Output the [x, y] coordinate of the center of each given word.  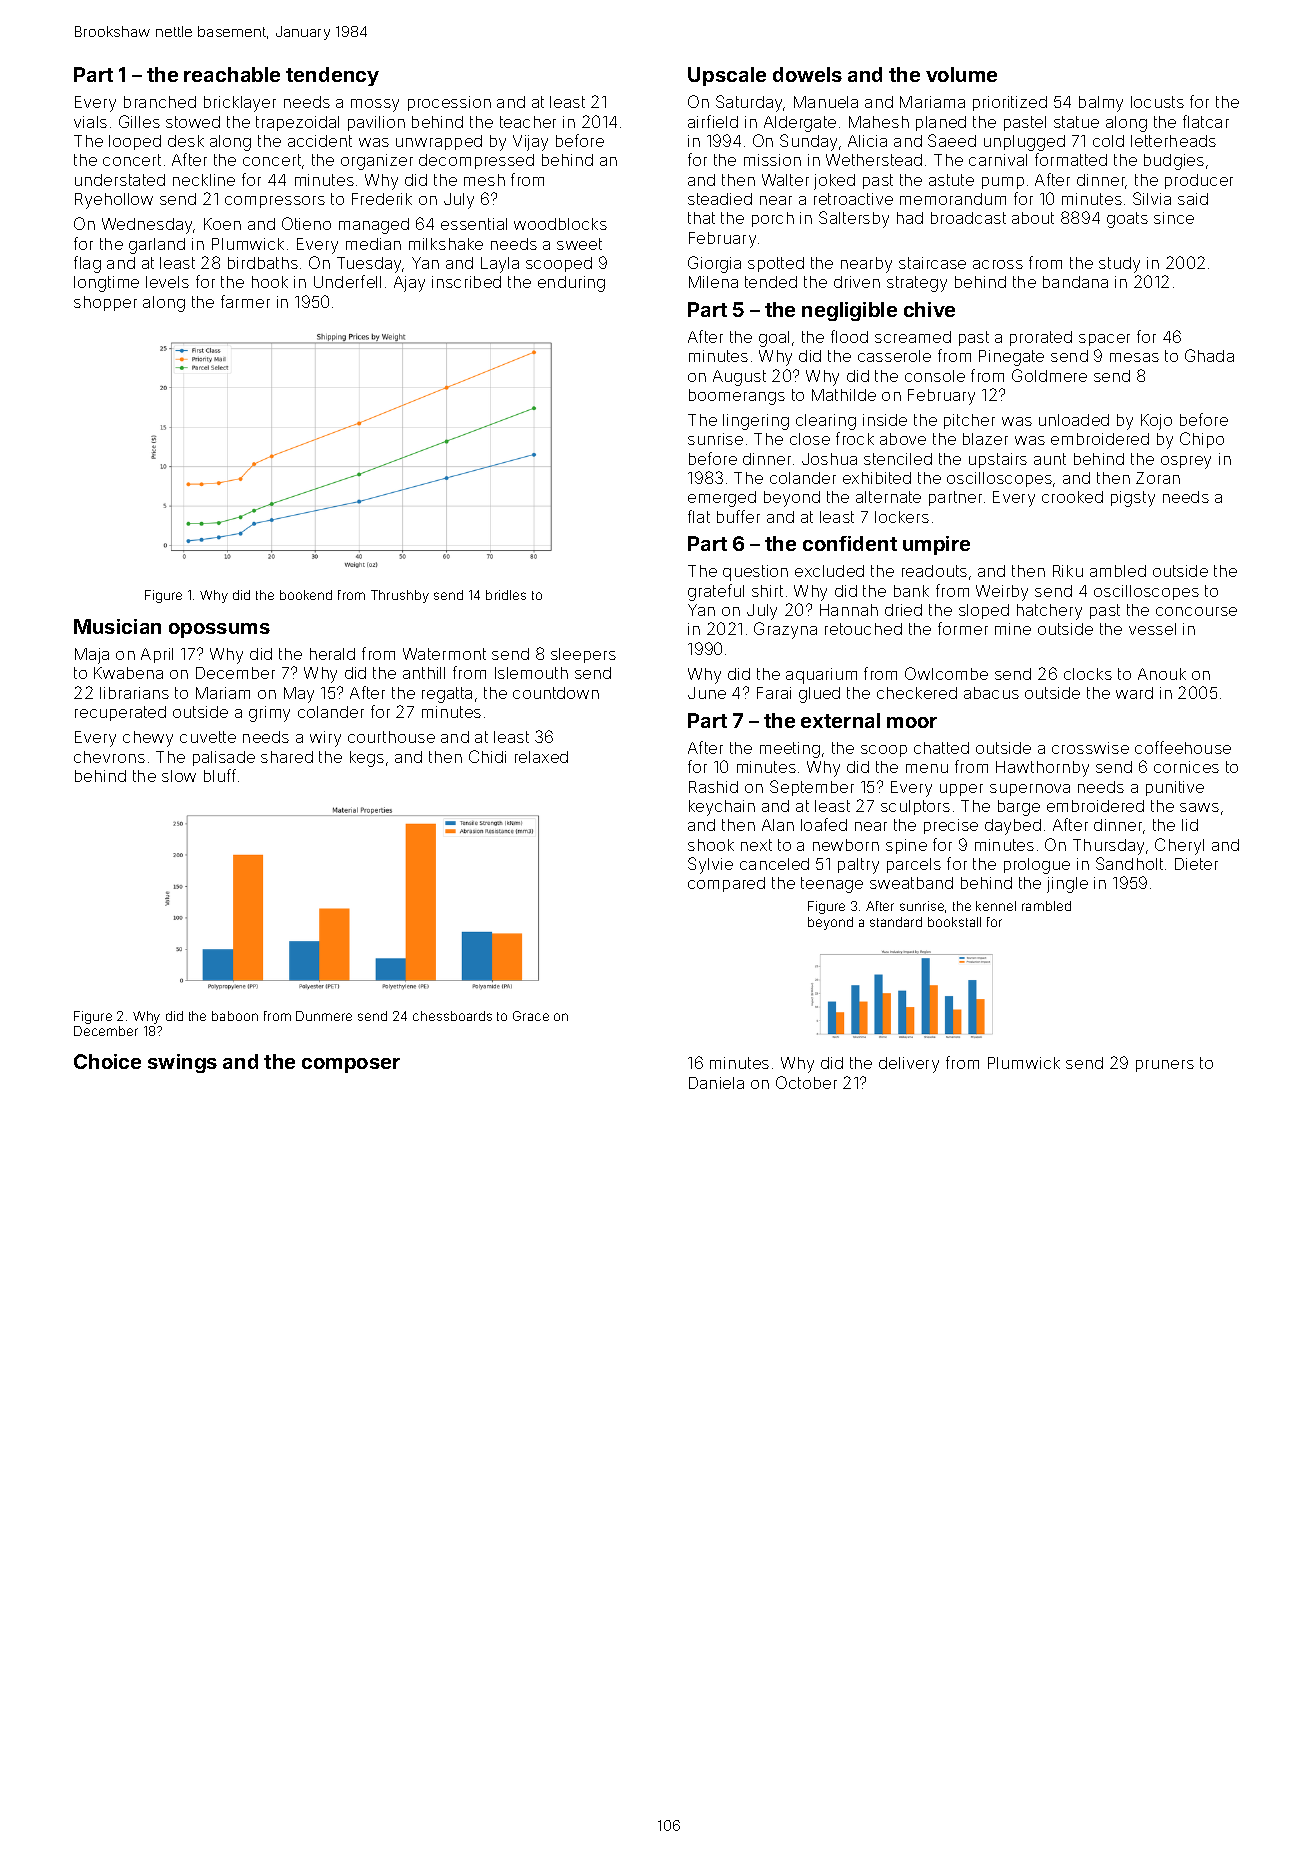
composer [351, 1065]
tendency [332, 76]
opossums [219, 630]
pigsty [1133, 499]
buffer [738, 516]
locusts [1157, 102]
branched [160, 102]
